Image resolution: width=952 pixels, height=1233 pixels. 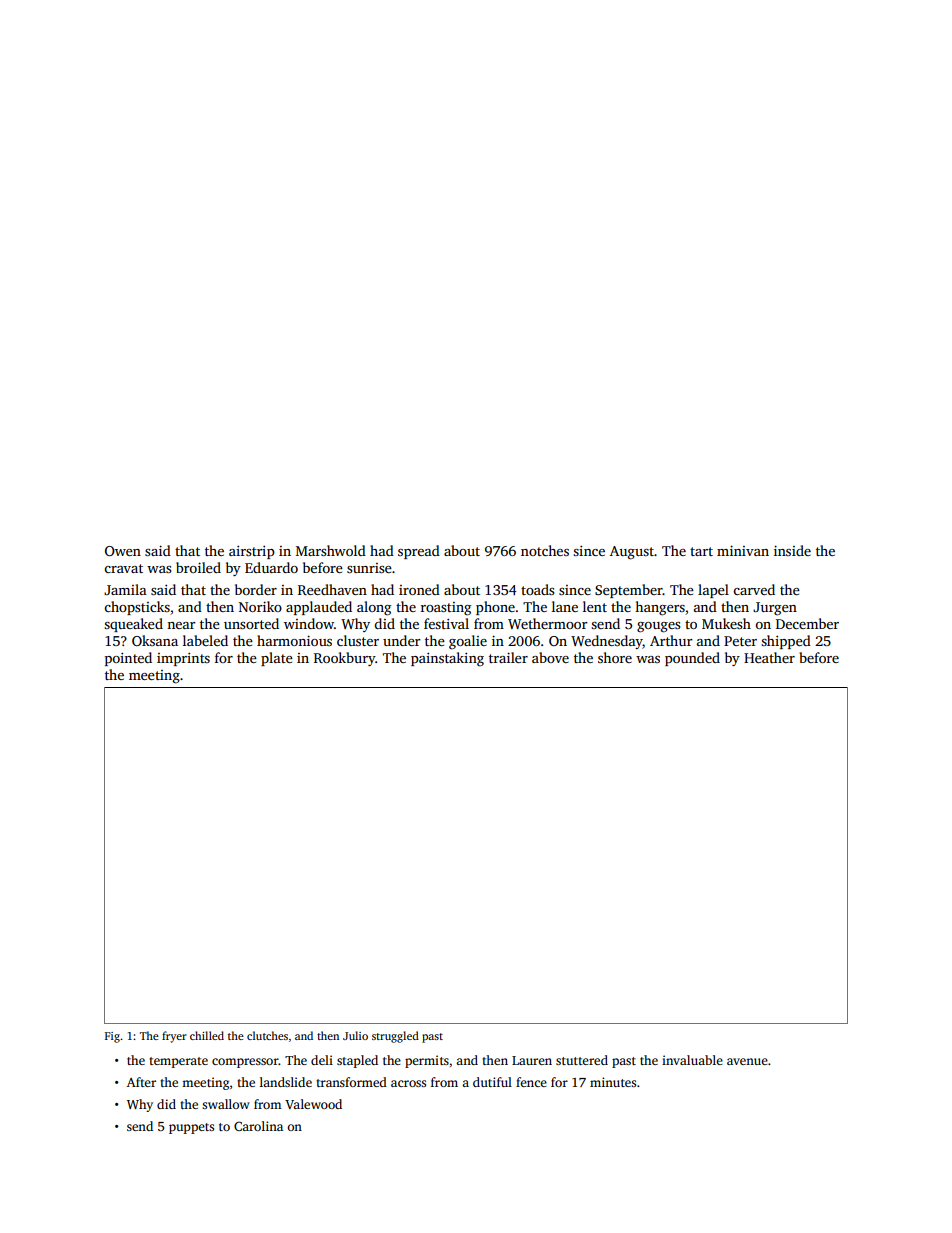 What do you see at coordinates (692, 659) in the image?
I see `pounded` at bounding box center [692, 659].
